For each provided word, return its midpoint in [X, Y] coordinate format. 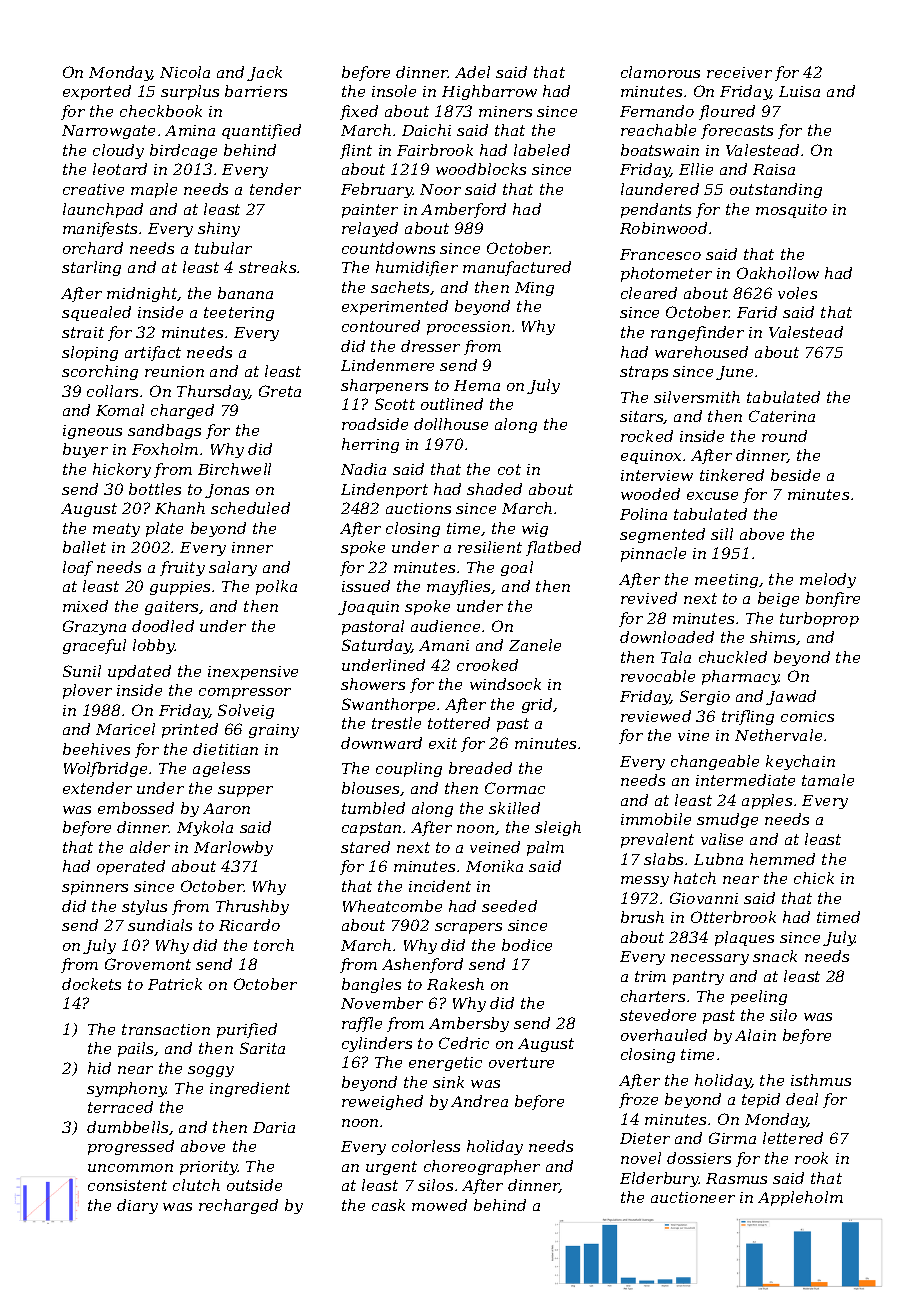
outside [254, 1185]
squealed [96, 313]
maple [154, 190]
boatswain [660, 150]
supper [245, 791]
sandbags [164, 431]
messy [645, 881]
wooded [650, 494]
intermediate [745, 780]
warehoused [701, 352]
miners [505, 111]
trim [650, 976]
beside [795, 475]
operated [131, 867]
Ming [534, 289]
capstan [371, 829]
